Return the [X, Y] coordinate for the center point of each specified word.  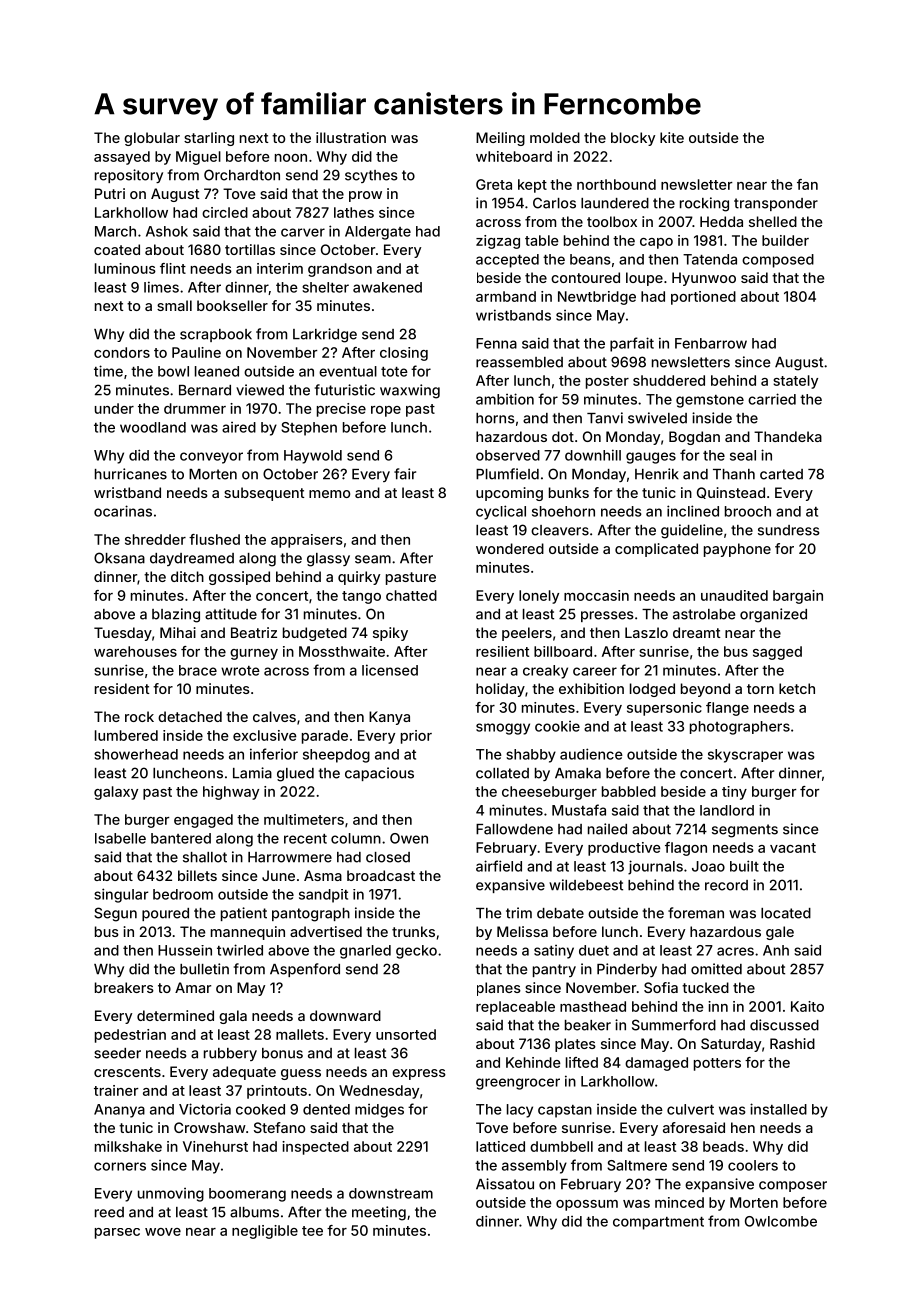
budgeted [315, 634]
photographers [740, 728]
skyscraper [745, 756]
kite [672, 137]
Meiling [500, 139]
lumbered [126, 735]
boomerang [247, 1195]
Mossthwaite [342, 651]
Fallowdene [514, 829]
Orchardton [242, 175]
